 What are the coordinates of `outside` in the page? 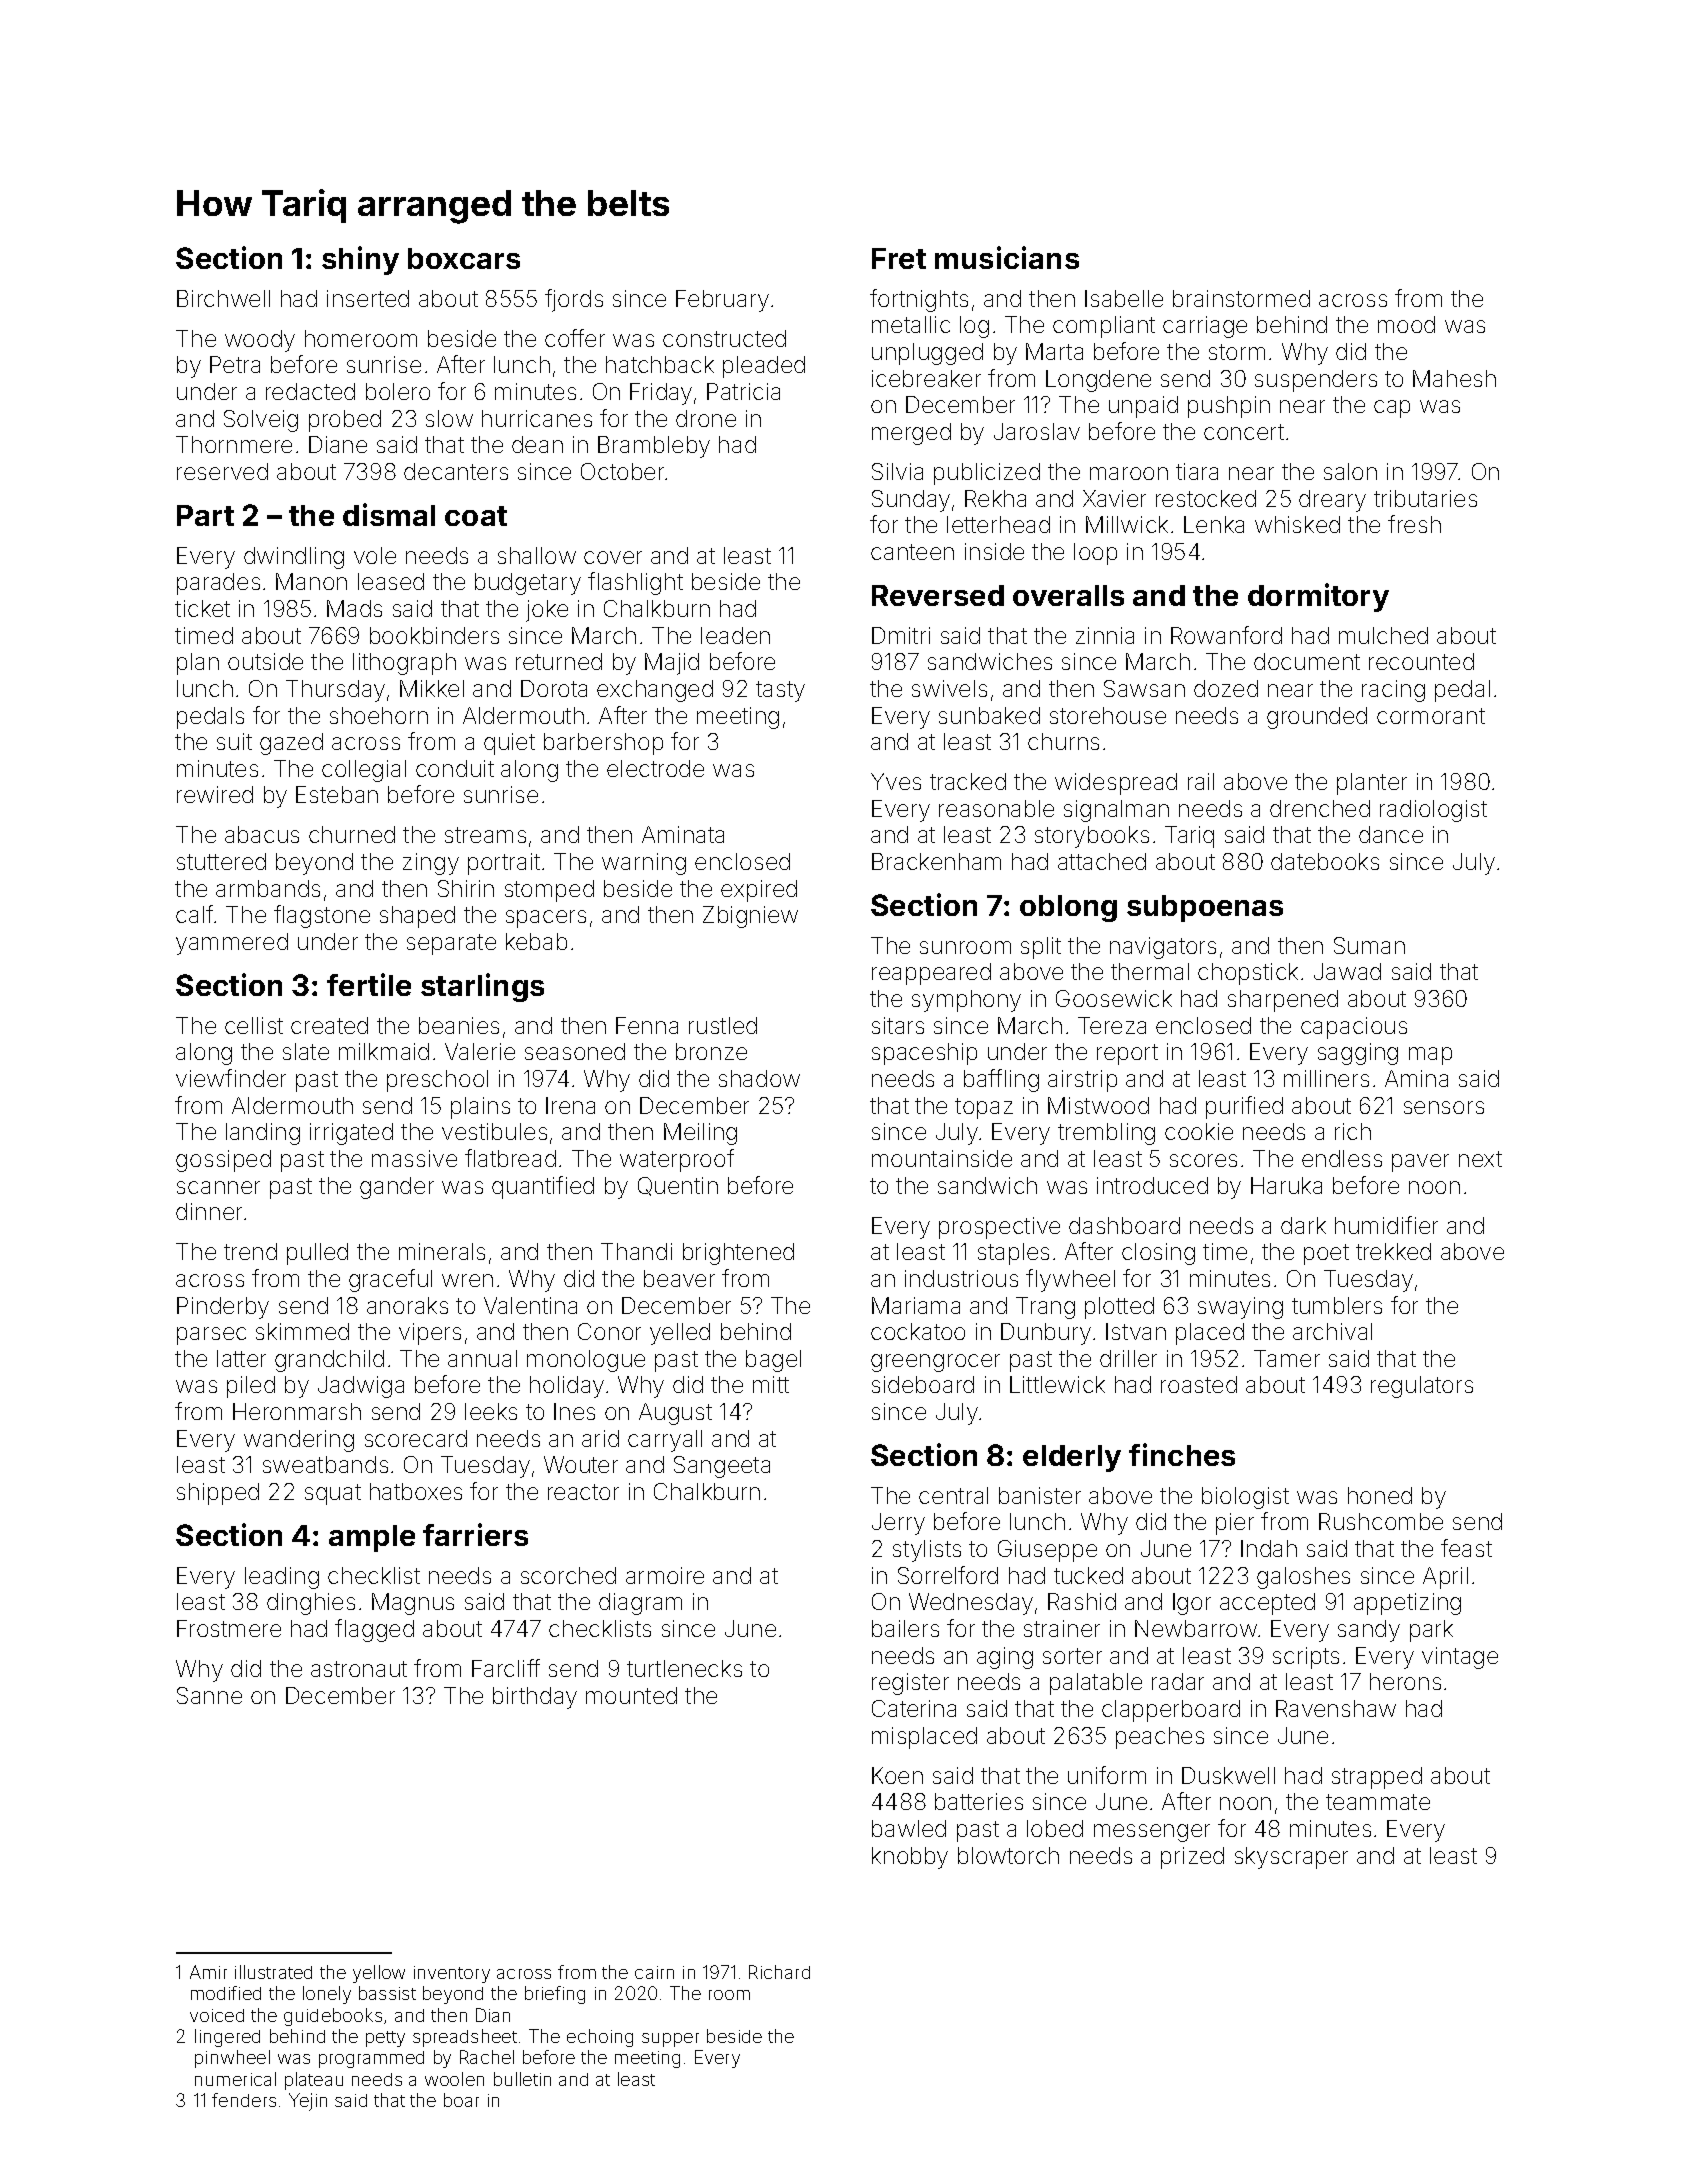 It's located at (265, 661).
